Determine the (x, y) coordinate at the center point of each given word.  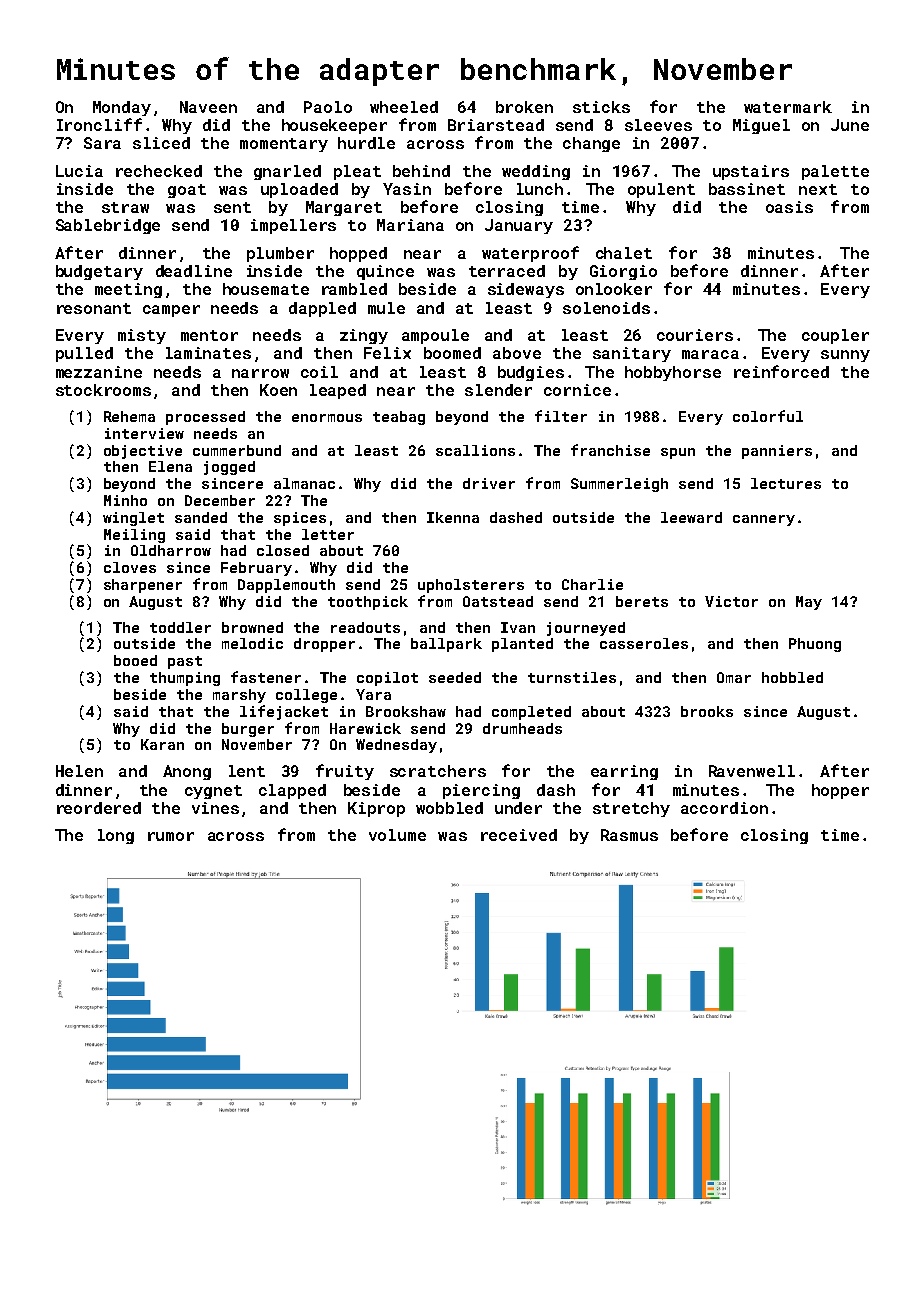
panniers (777, 452)
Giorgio (623, 272)
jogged (229, 468)
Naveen (208, 107)
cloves (130, 567)
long (116, 836)
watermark (788, 107)
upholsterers (471, 586)
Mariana (410, 225)
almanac (304, 483)
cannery (764, 520)
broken (524, 107)
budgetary (99, 272)
